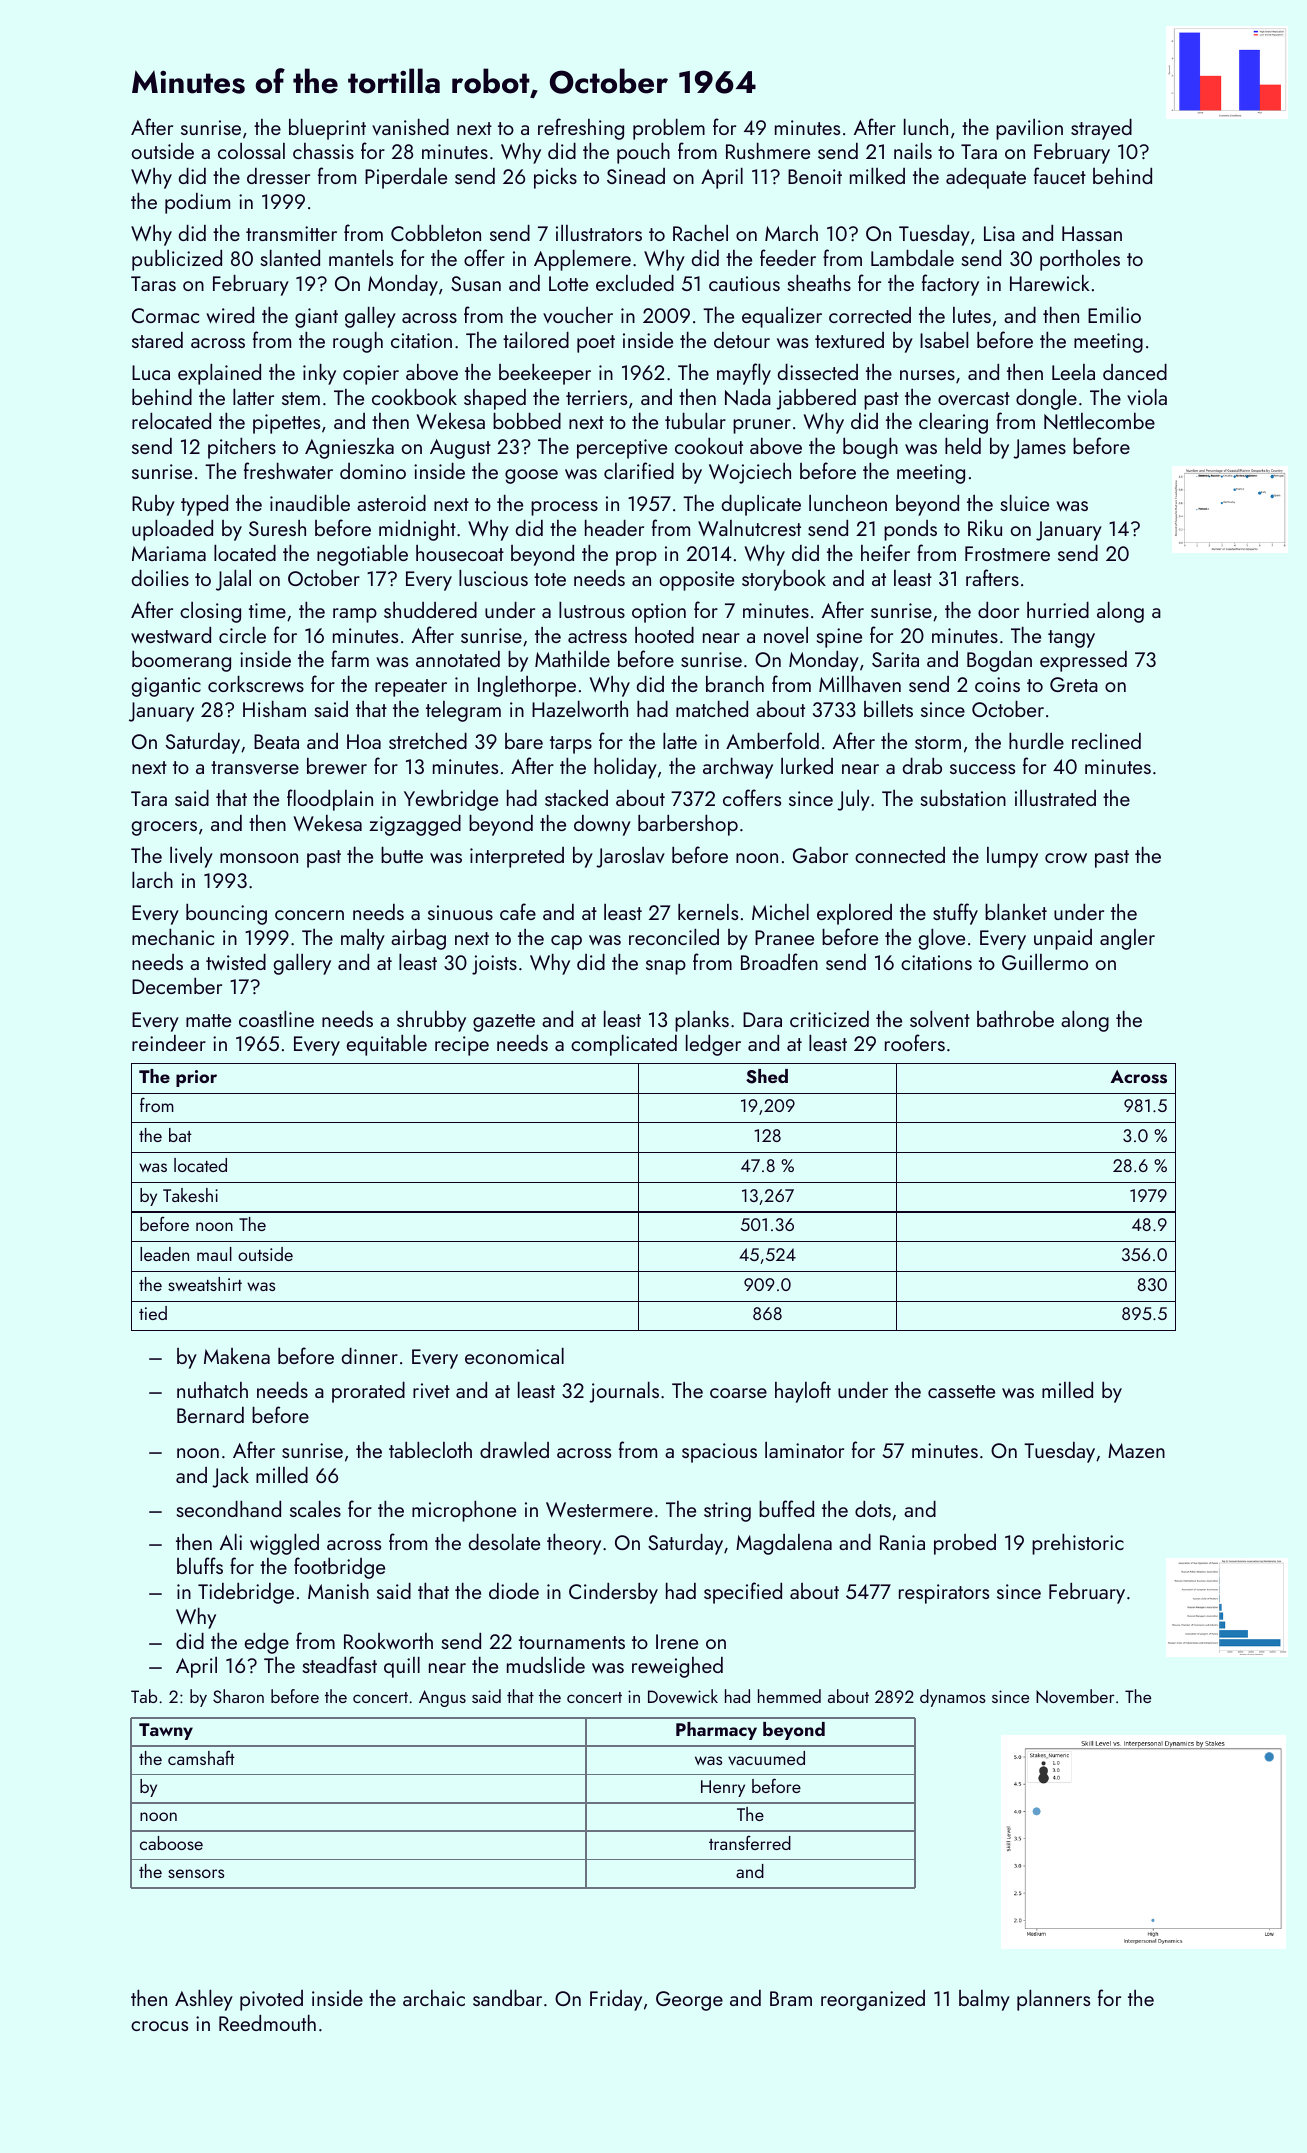 The height and width of the document is (2153, 1307). Describe the element at coordinates (517, 857) in the document. I see `interpreted` at that location.
